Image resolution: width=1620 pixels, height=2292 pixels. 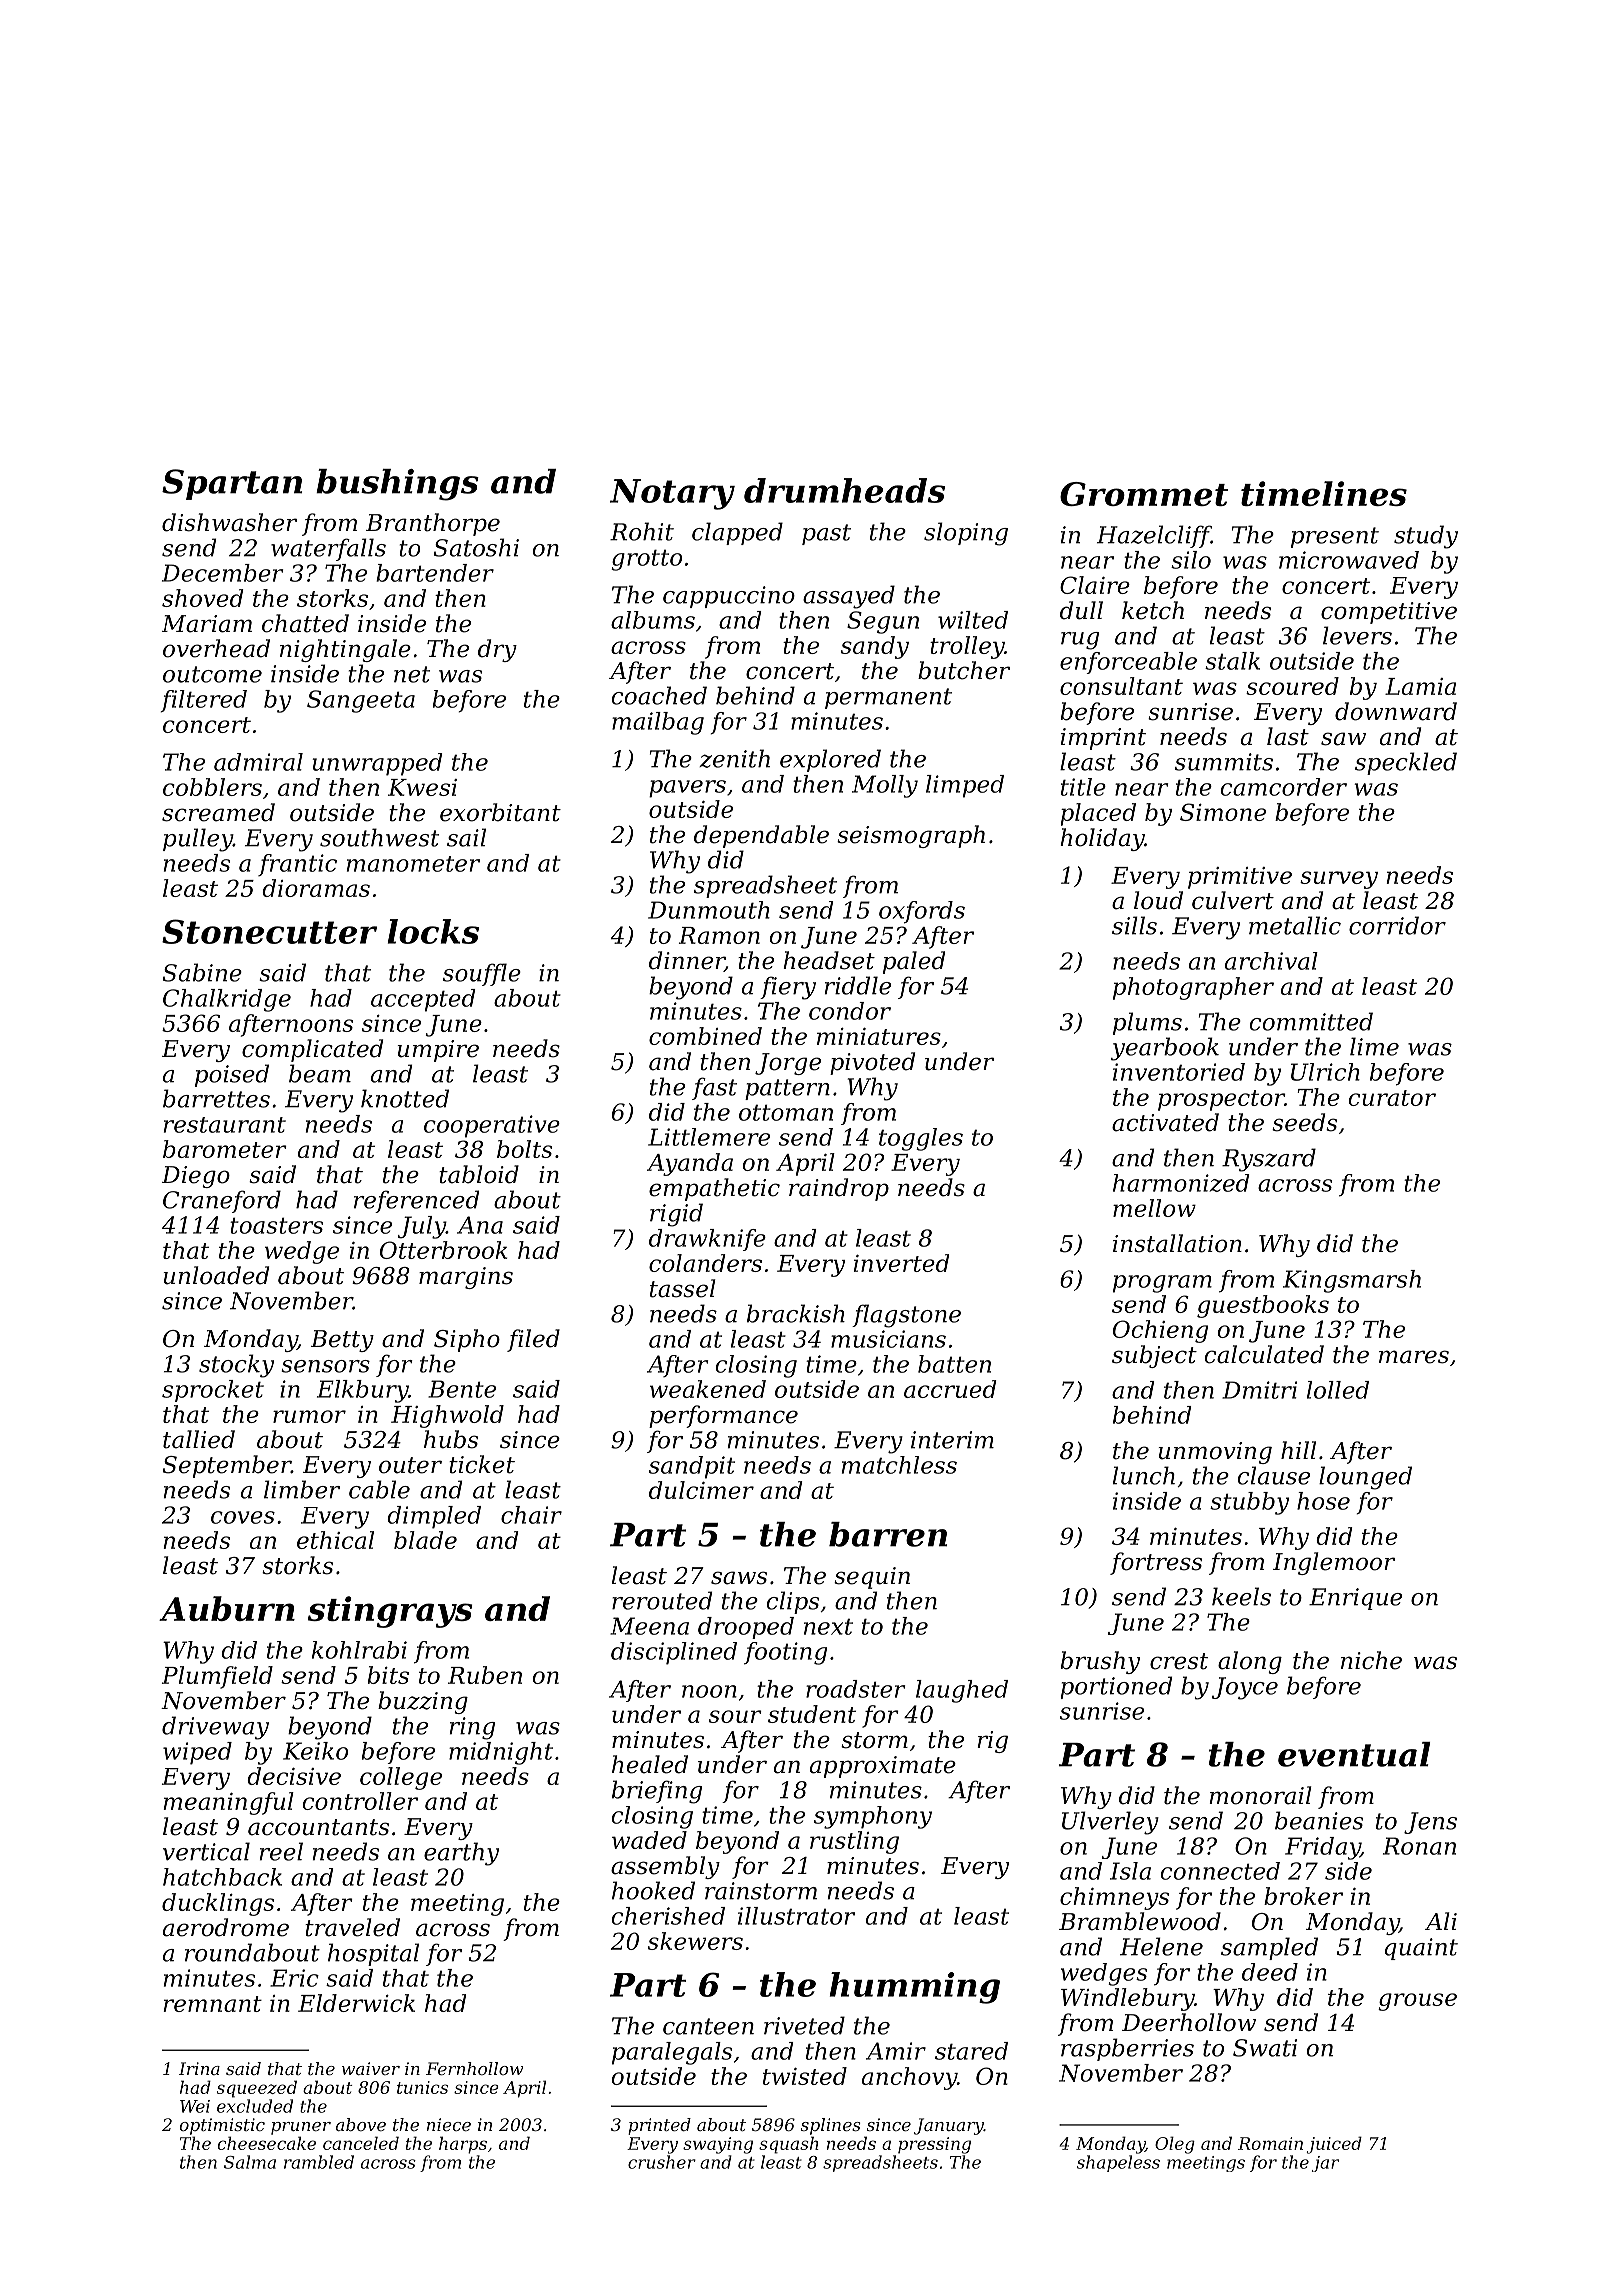 I want to click on silo, so click(x=1191, y=560).
